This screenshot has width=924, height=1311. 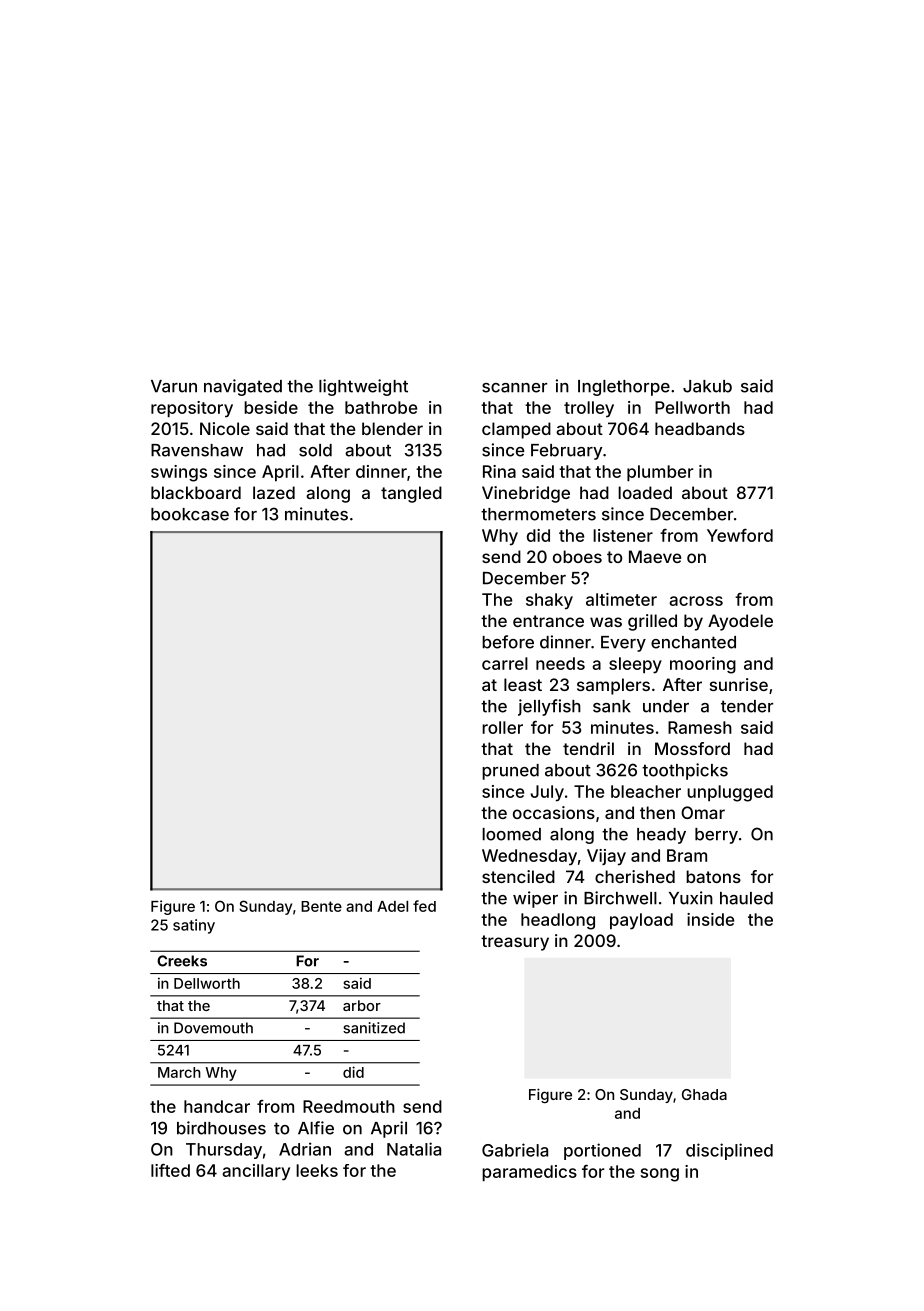 What do you see at coordinates (729, 1151) in the screenshot?
I see `disciplined` at bounding box center [729, 1151].
